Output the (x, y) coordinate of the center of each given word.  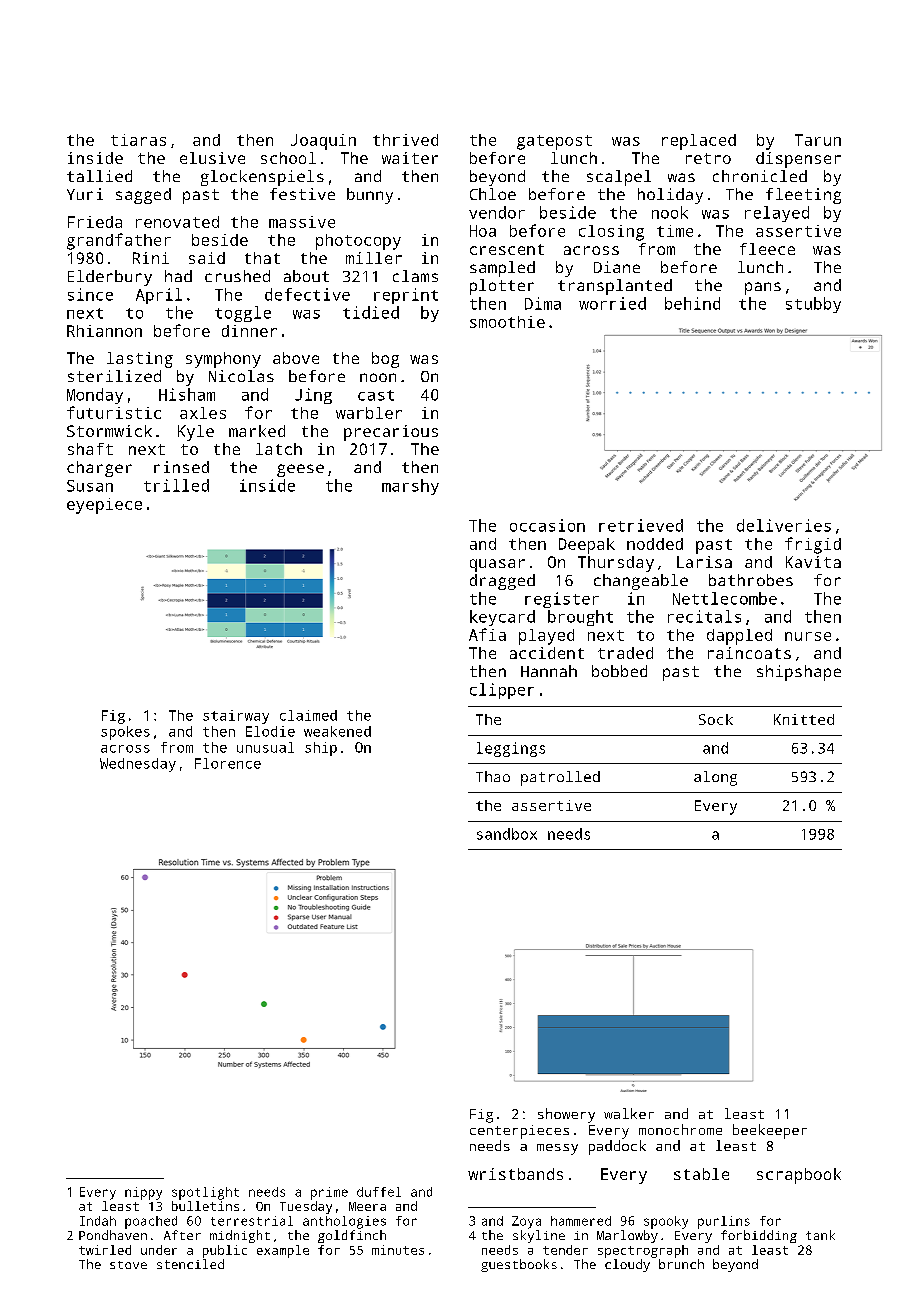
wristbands (515, 1174)
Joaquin (323, 142)
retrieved (641, 525)
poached (151, 1222)
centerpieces (519, 1132)
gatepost (554, 142)
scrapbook (799, 1176)
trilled (176, 485)
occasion (547, 525)
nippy (143, 1193)
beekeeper (770, 1131)
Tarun (818, 140)
